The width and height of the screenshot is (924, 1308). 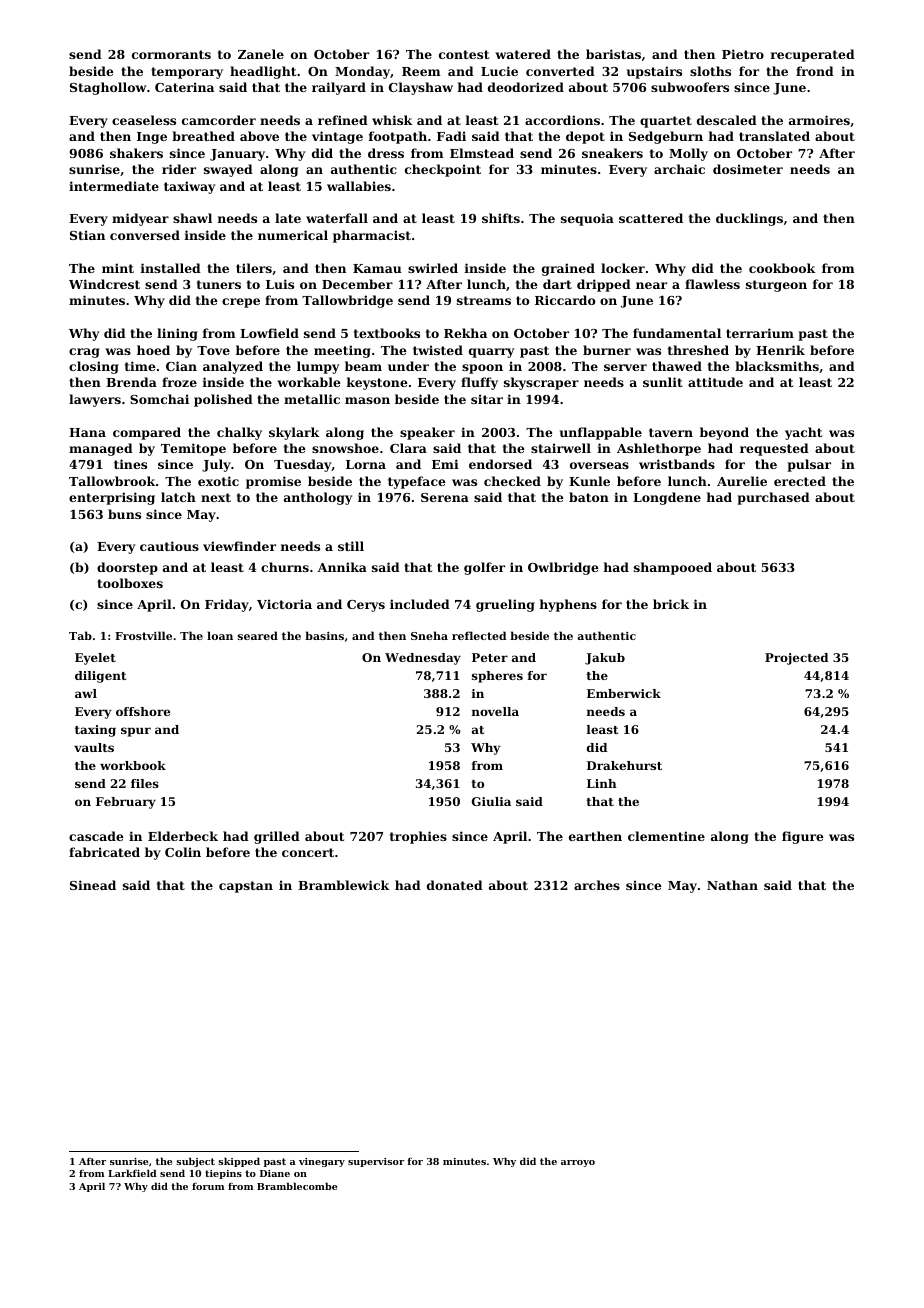 What do you see at coordinates (782, 268) in the screenshot?
I see `cookbook` at bounding box center [782, 268].
